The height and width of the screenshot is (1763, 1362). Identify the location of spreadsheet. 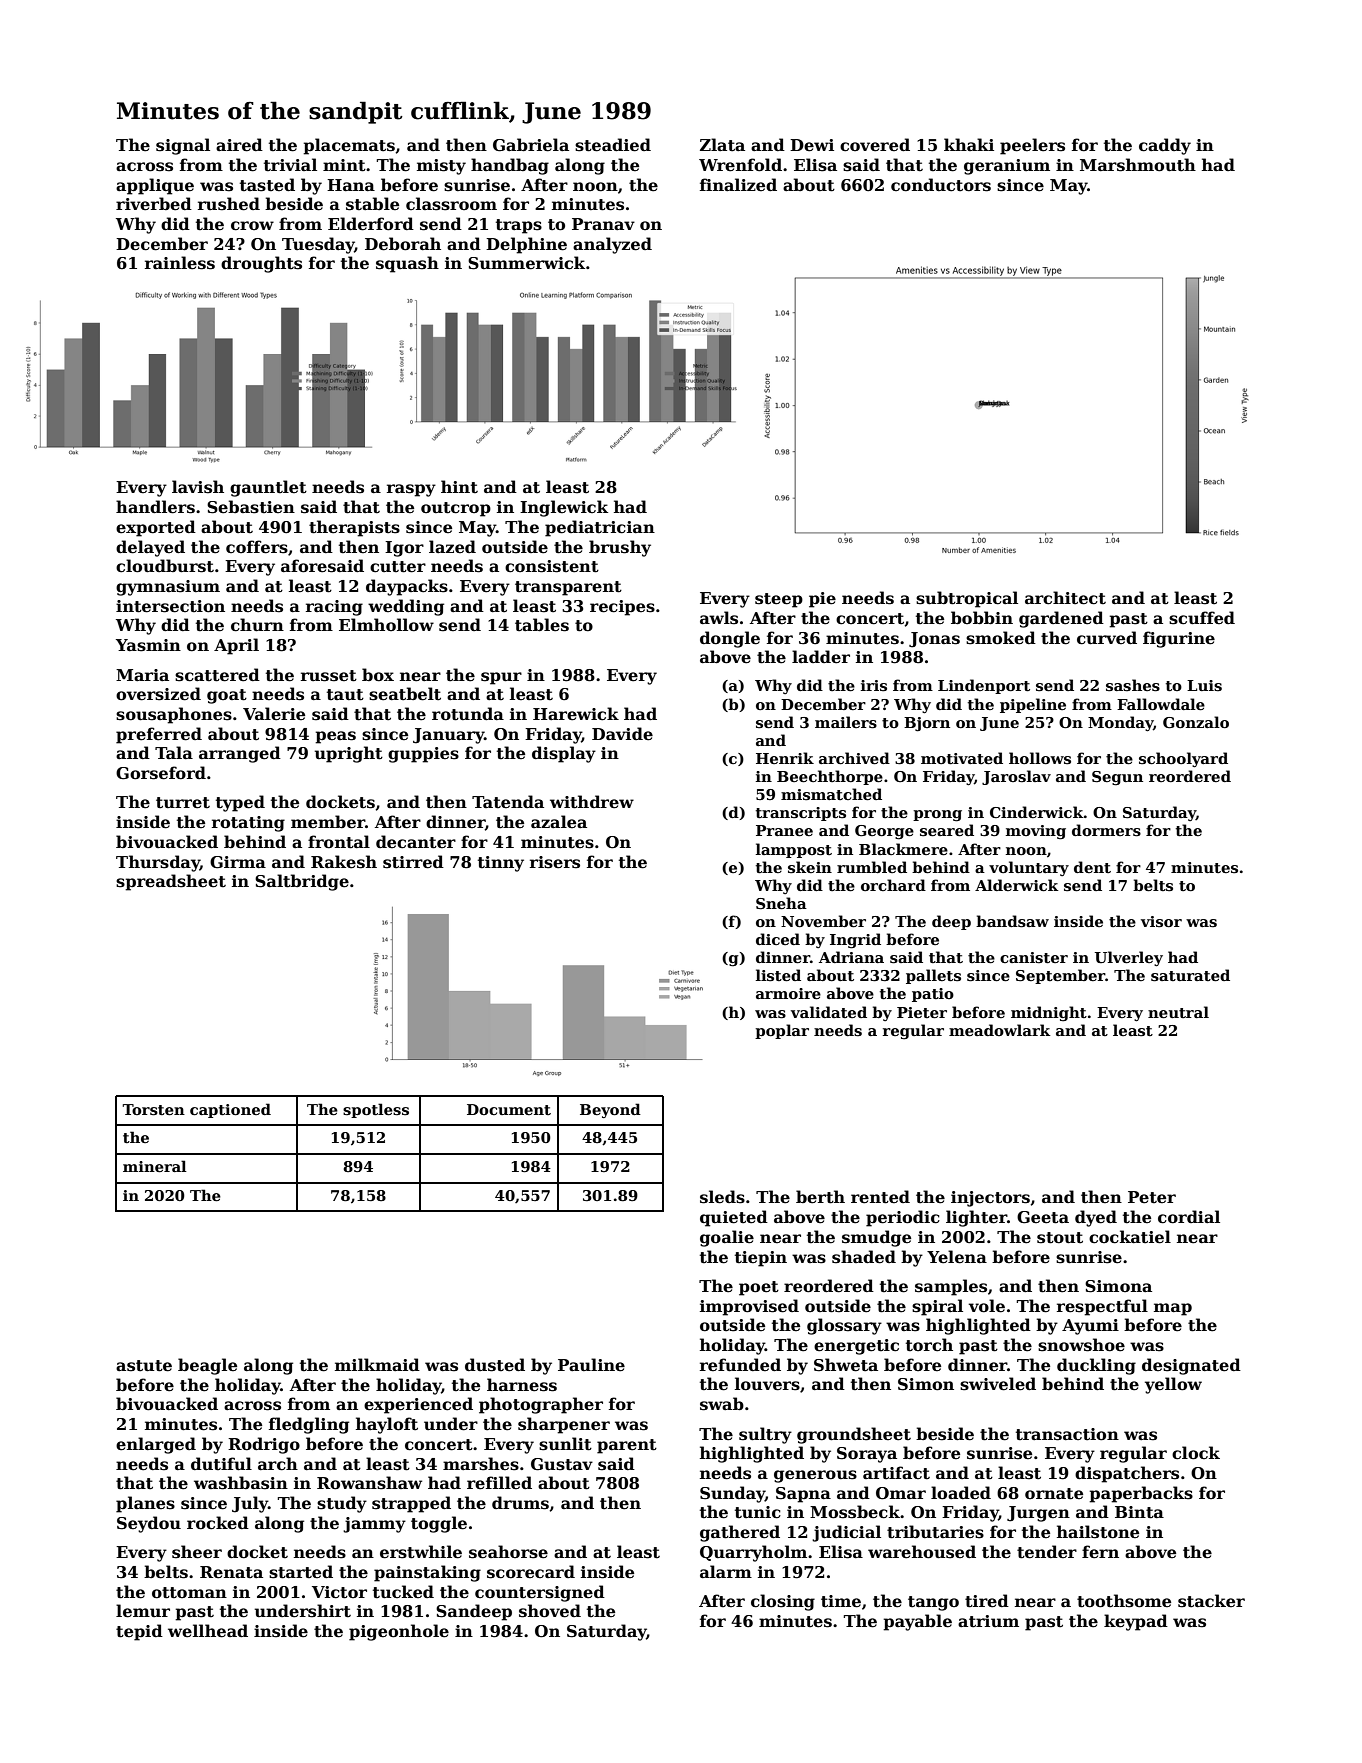
(171, 882).
